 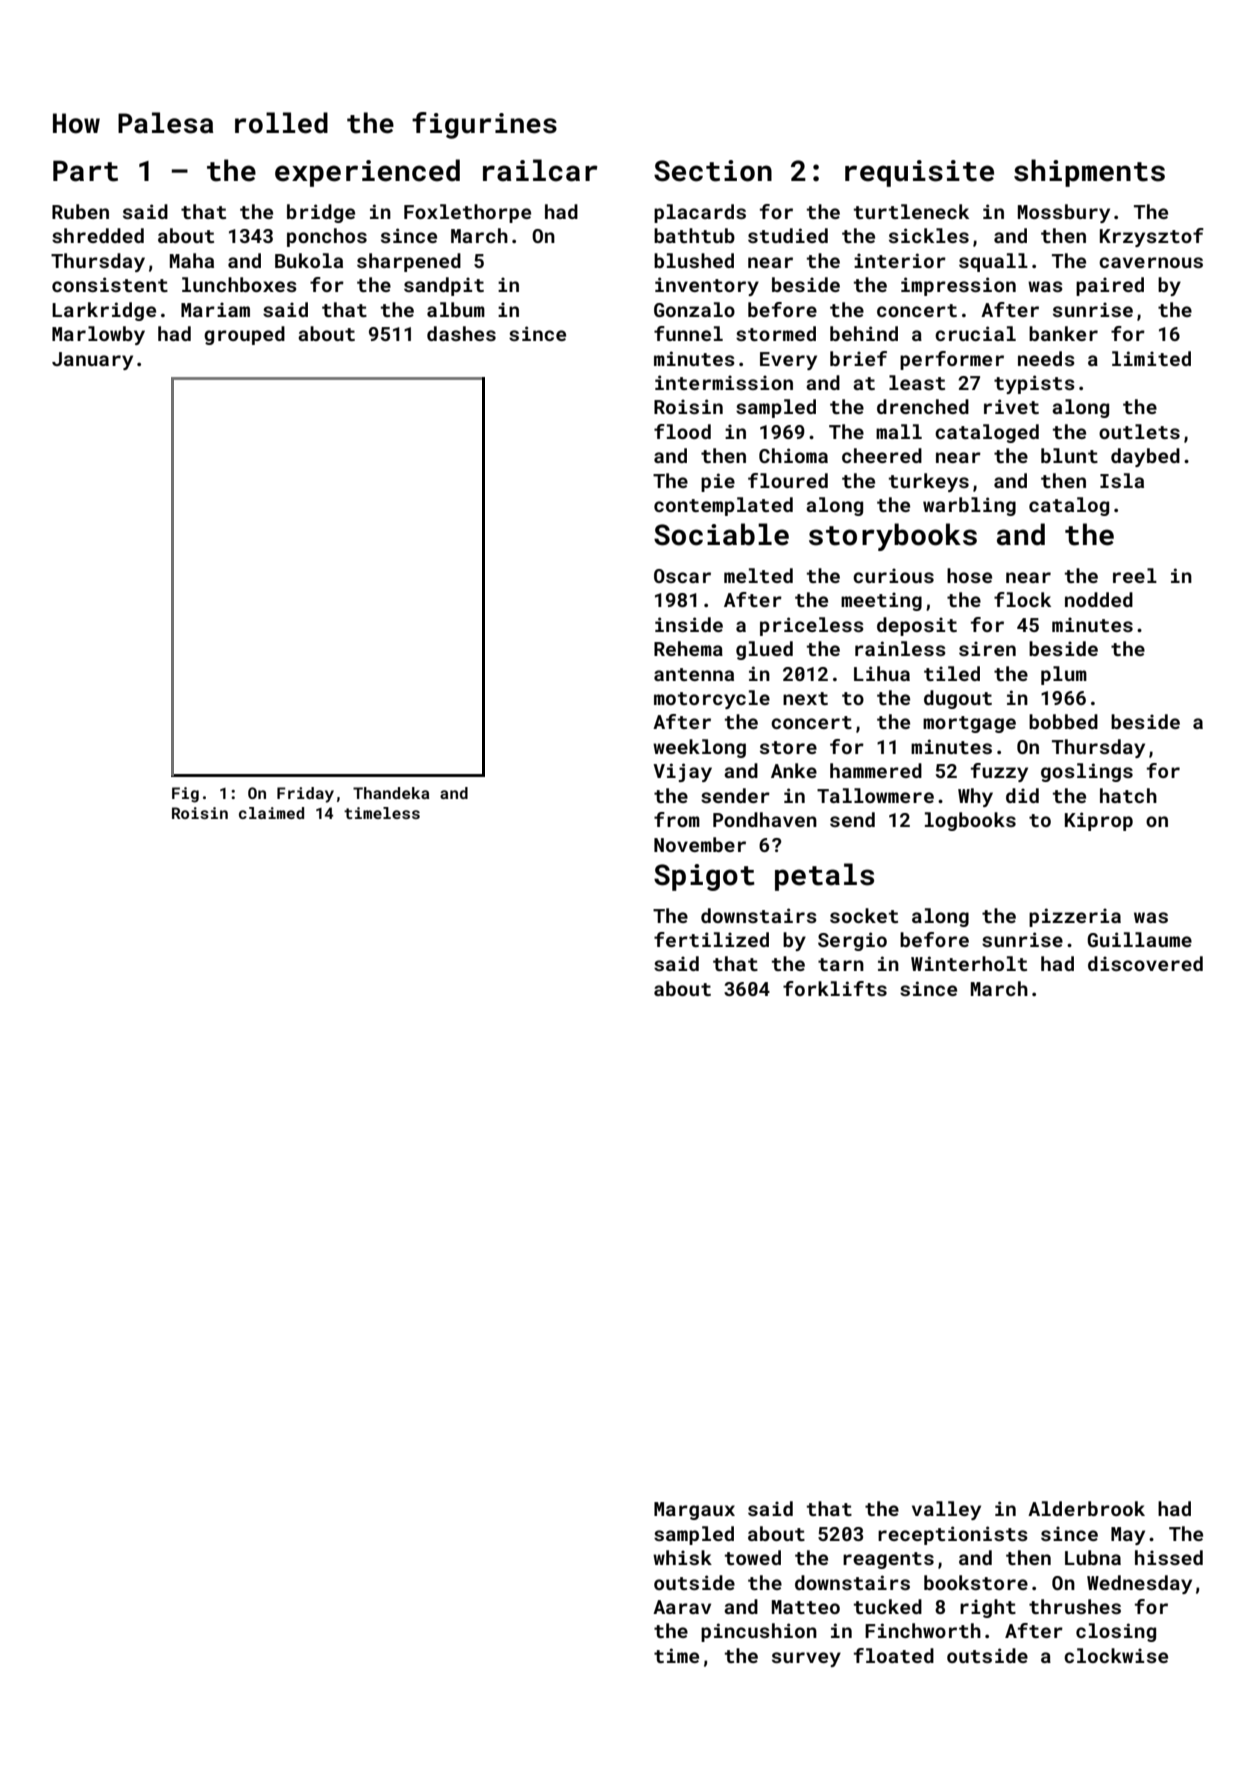 I want to click on shipments, so click(x=1089, y=173).
